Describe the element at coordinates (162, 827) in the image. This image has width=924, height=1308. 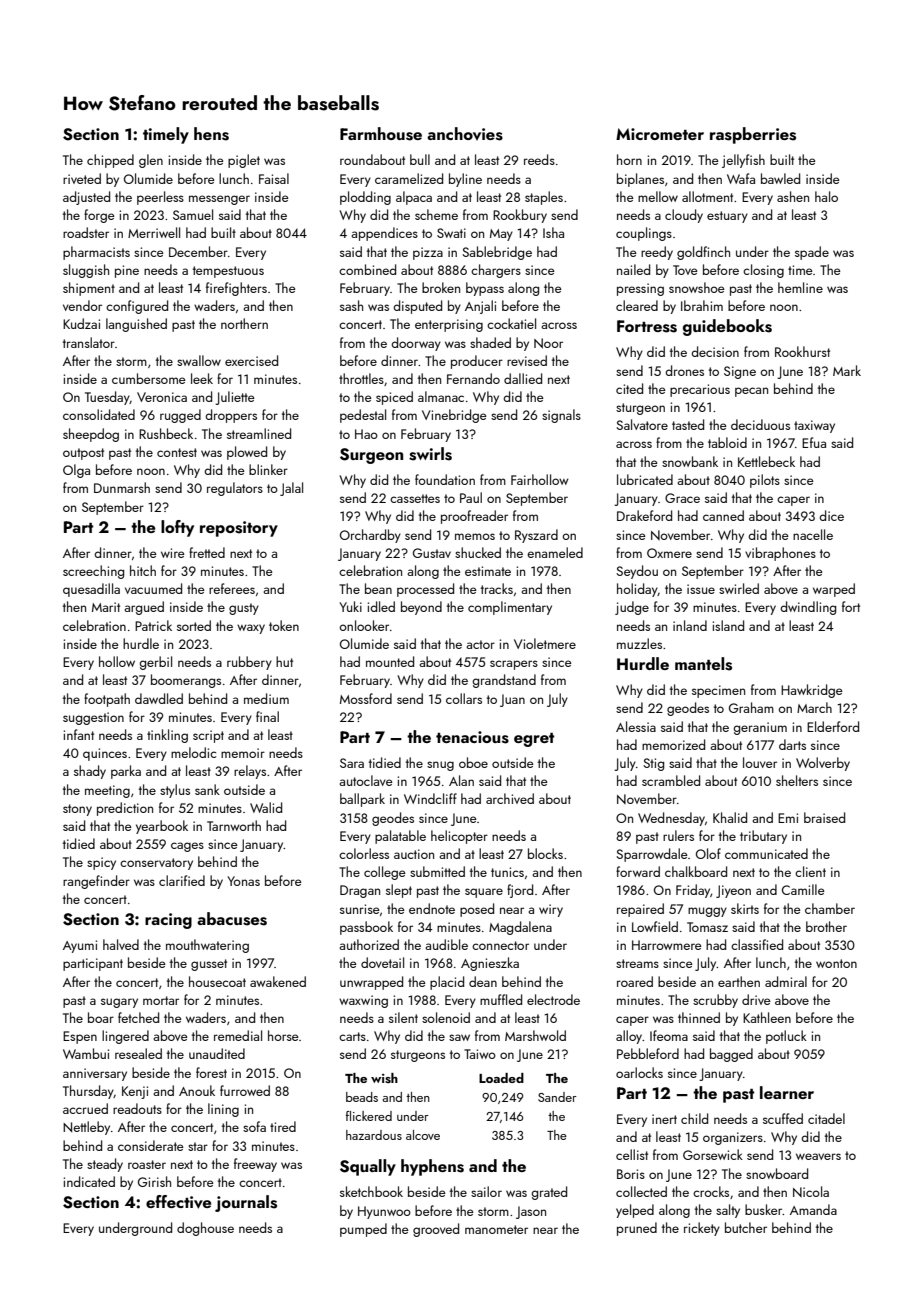
I see `yearbook` at that location.
